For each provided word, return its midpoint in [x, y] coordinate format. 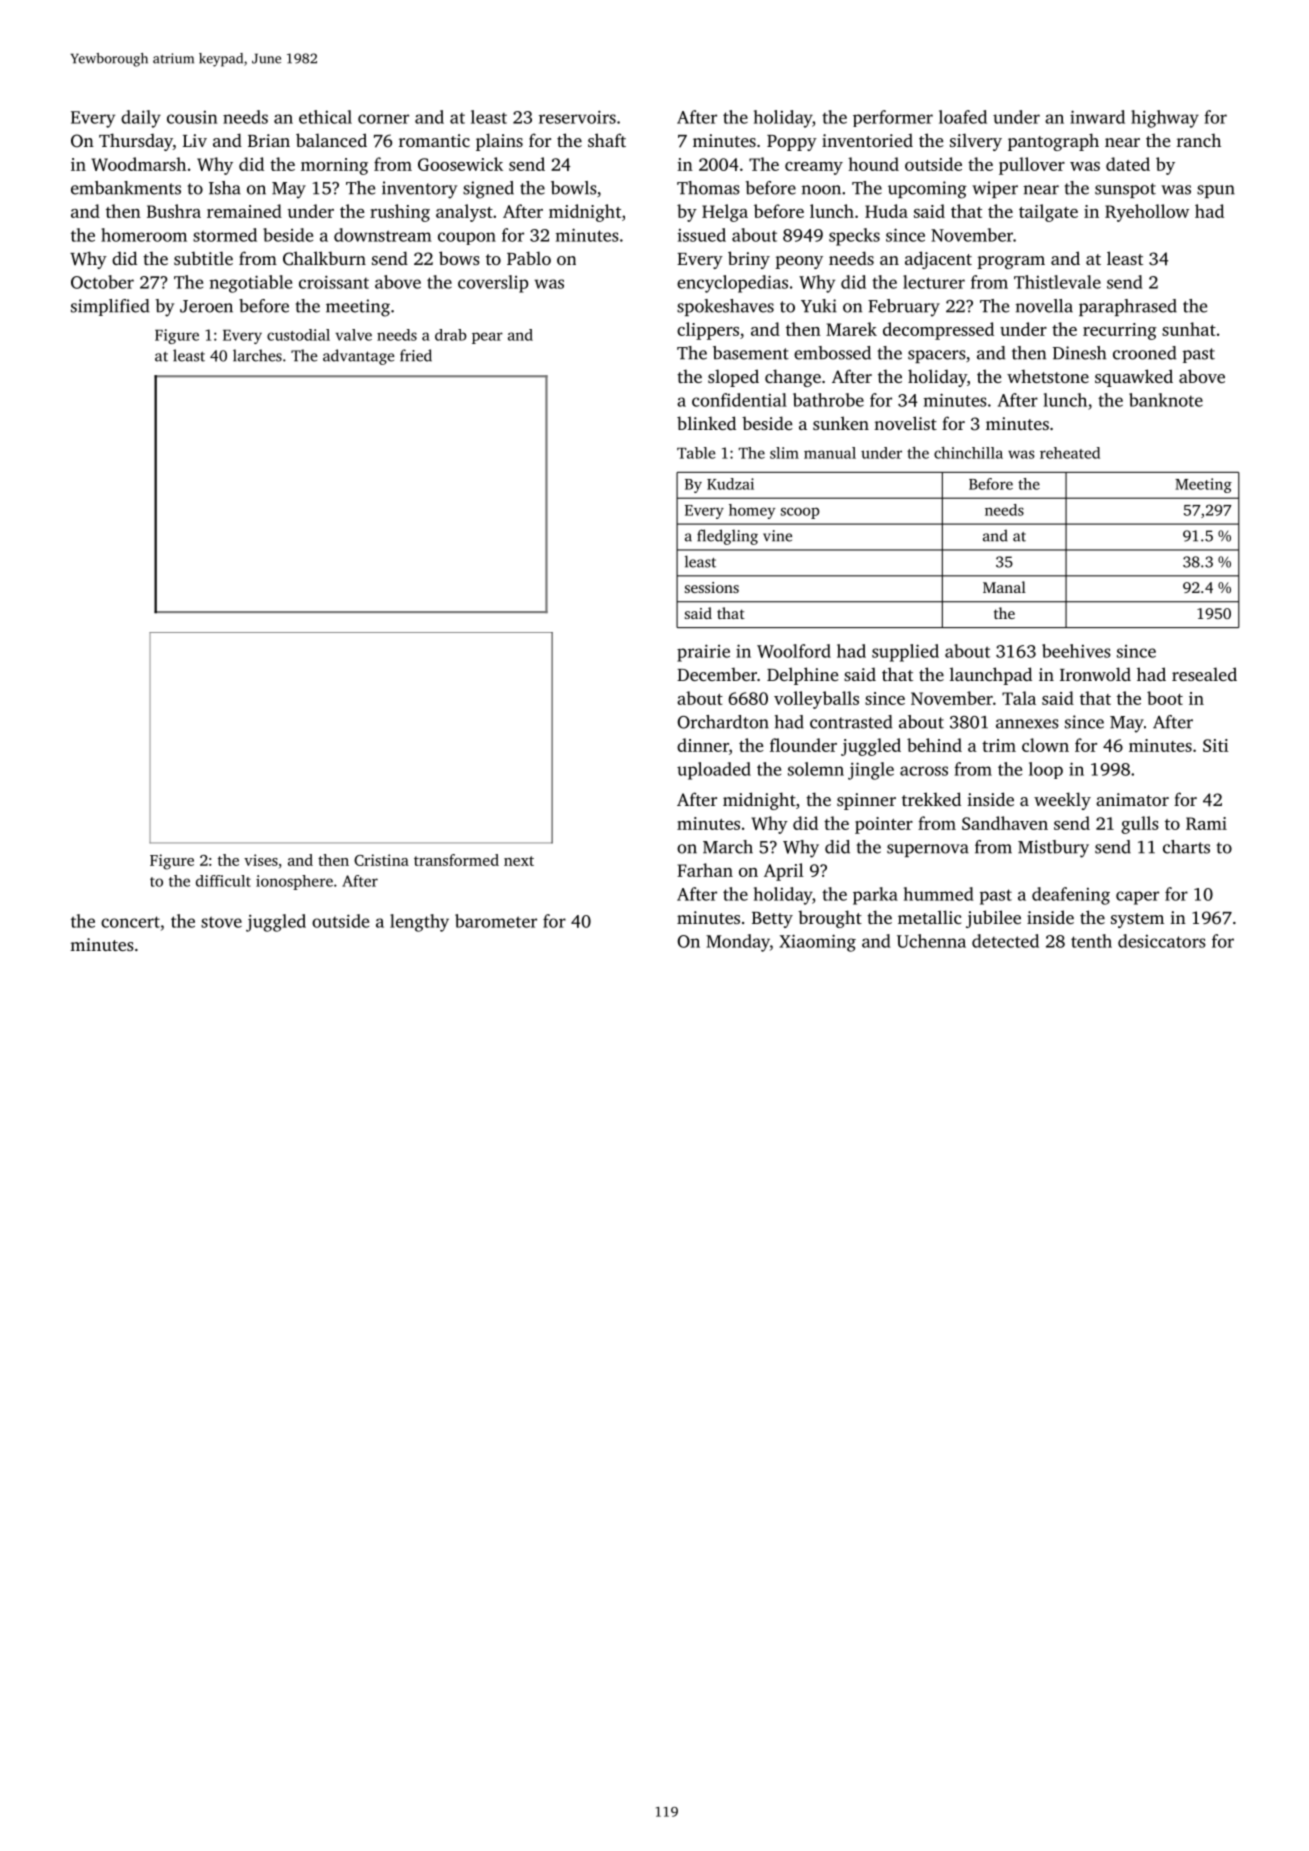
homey [752, 511]
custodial [298, 335]
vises [261, 860]
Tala [1019, 698]
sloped [733, 378]
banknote [1166, 400]
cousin [192, 117]
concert [130, 922]
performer [893, 118]
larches [257, 355]
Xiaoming [817, 943]
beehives [1076, 651]
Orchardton [723, 722]
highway [1165, 119]
